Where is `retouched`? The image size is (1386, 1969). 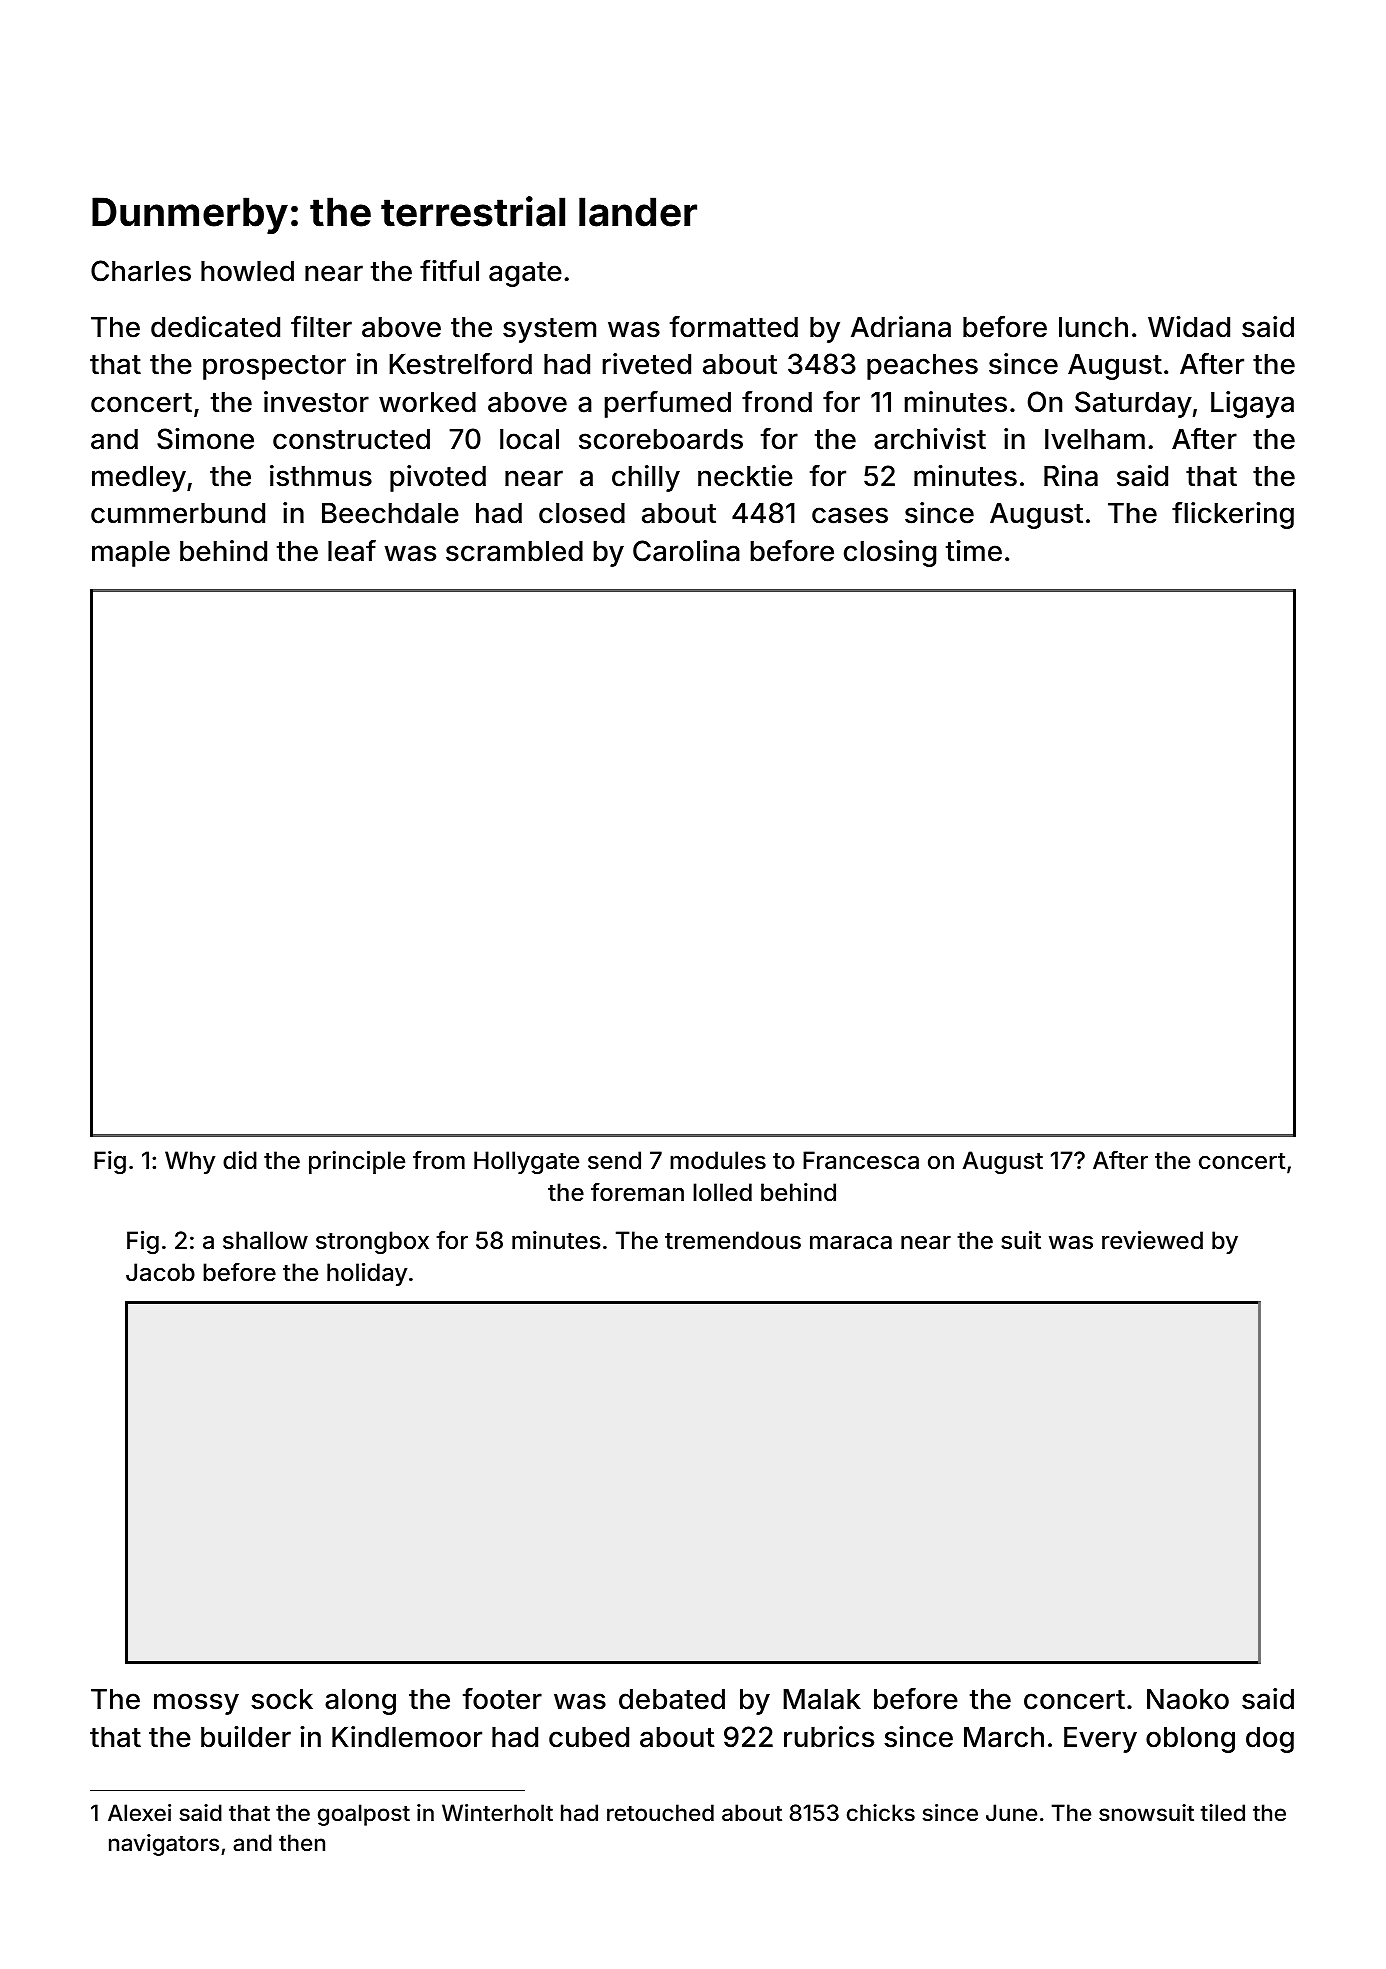 retouched is located at coordinates (660, 1813).
